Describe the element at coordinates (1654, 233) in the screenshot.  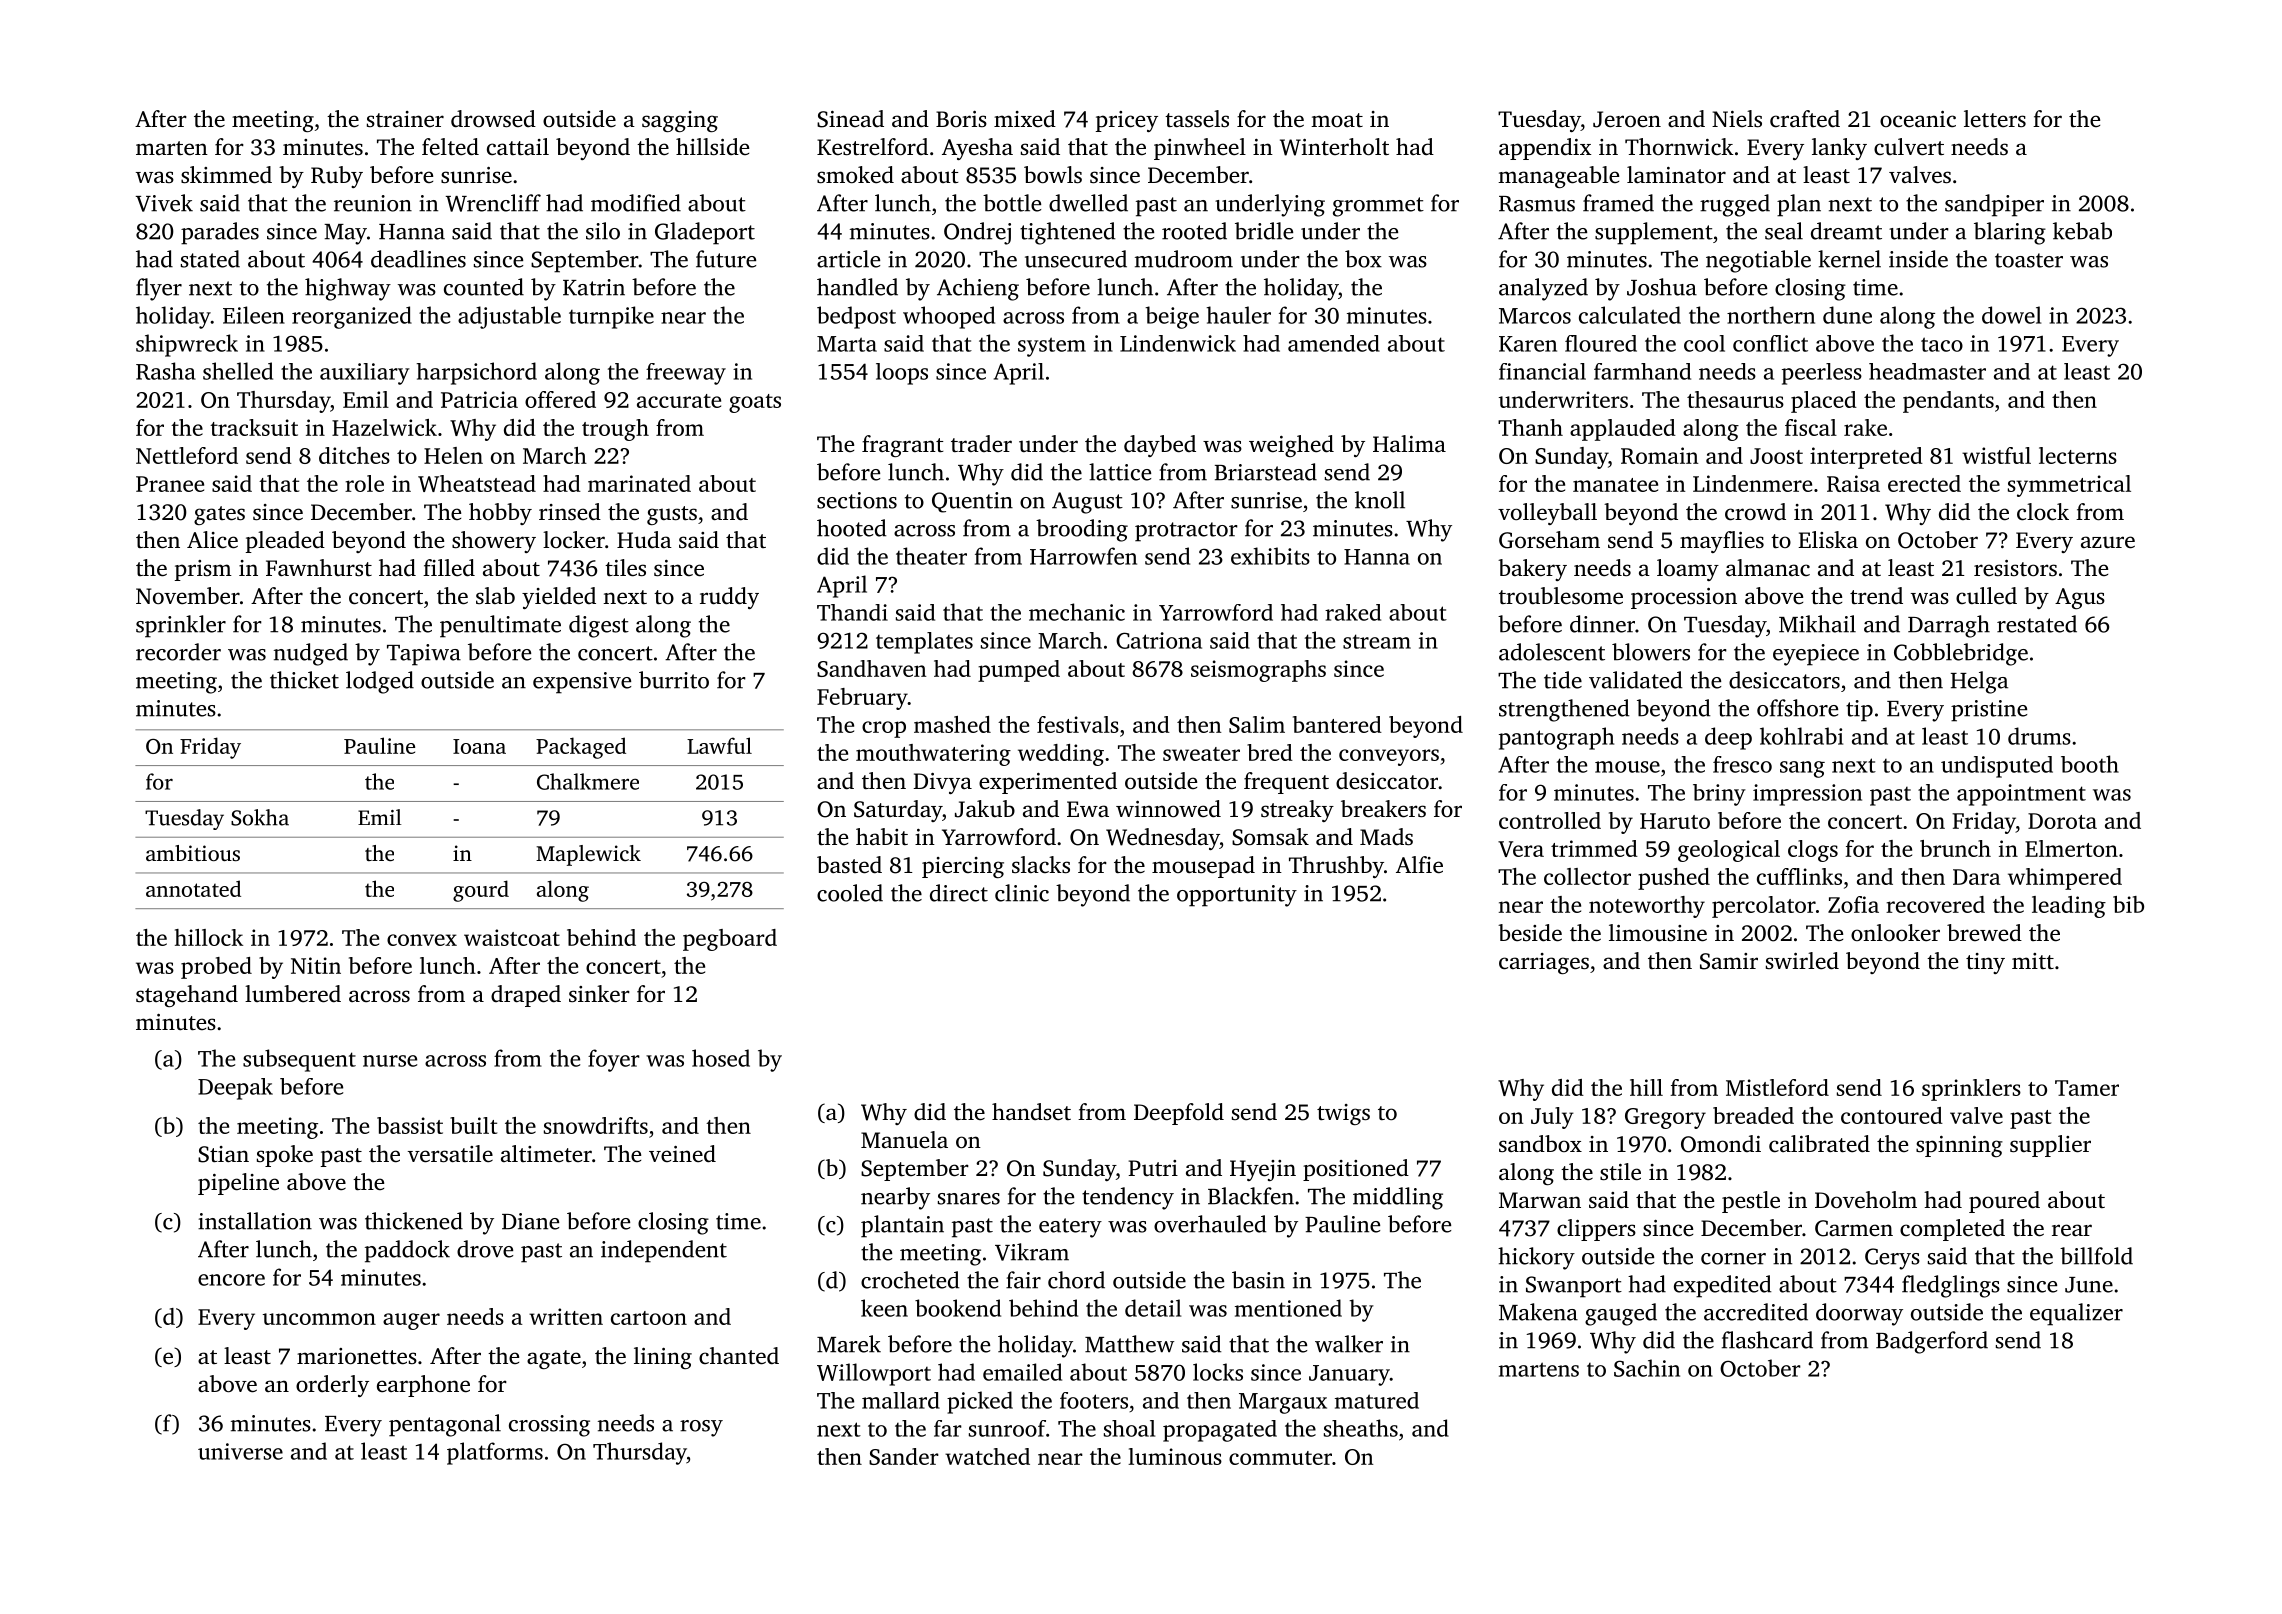
I see `supplement` at that location.
